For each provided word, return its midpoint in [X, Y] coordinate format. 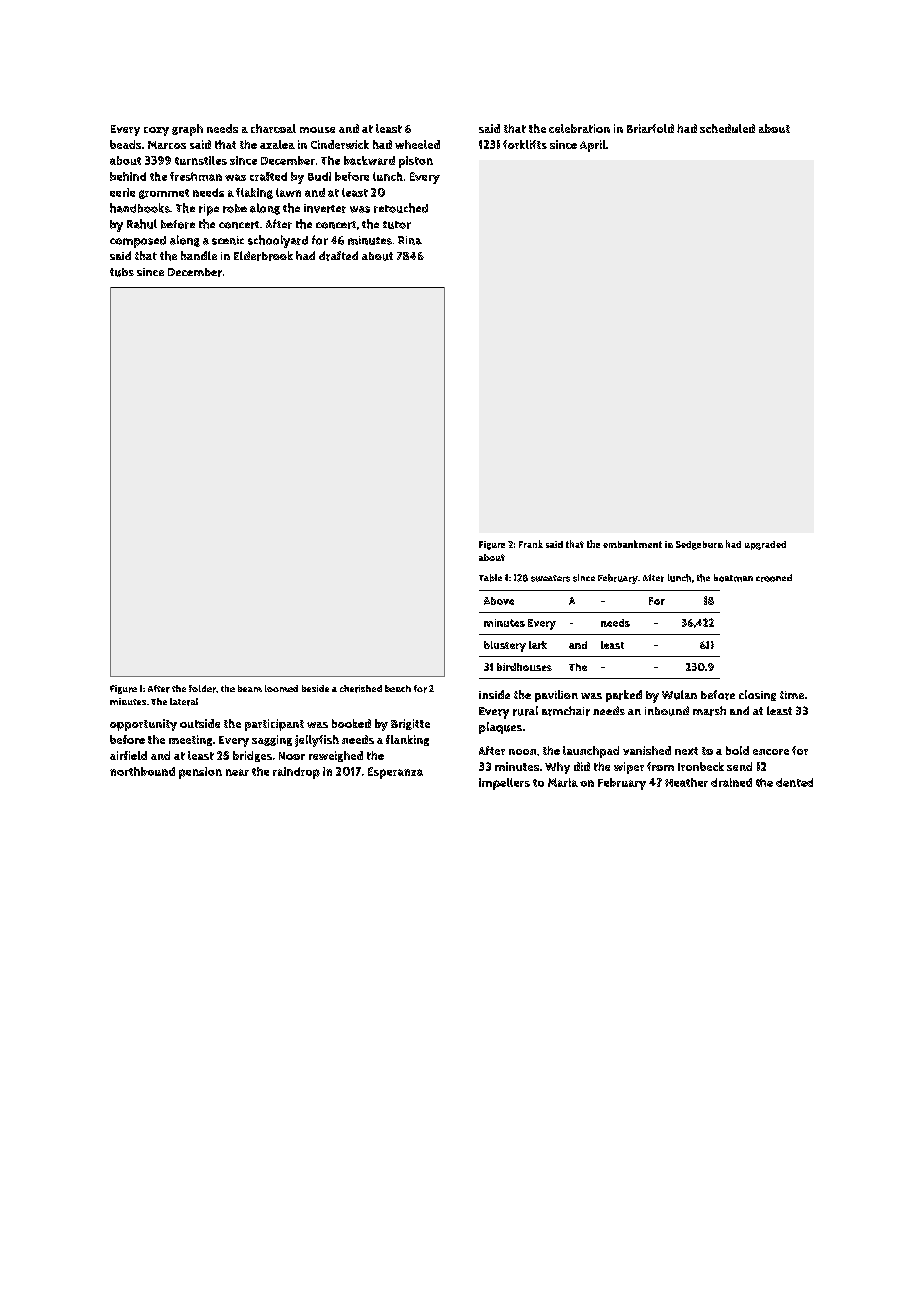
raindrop [296, 773]
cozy [156, 131]
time [792, 695]
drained [731, 782]
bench [398, 688]
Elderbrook [263, 256]
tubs [122, 272]
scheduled [727, 128]
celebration [579, 128]
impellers [504, 784]
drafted [338, 256]
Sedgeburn [699, 545]
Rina [410, 240]
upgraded [765, 545]
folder [202, 689]
